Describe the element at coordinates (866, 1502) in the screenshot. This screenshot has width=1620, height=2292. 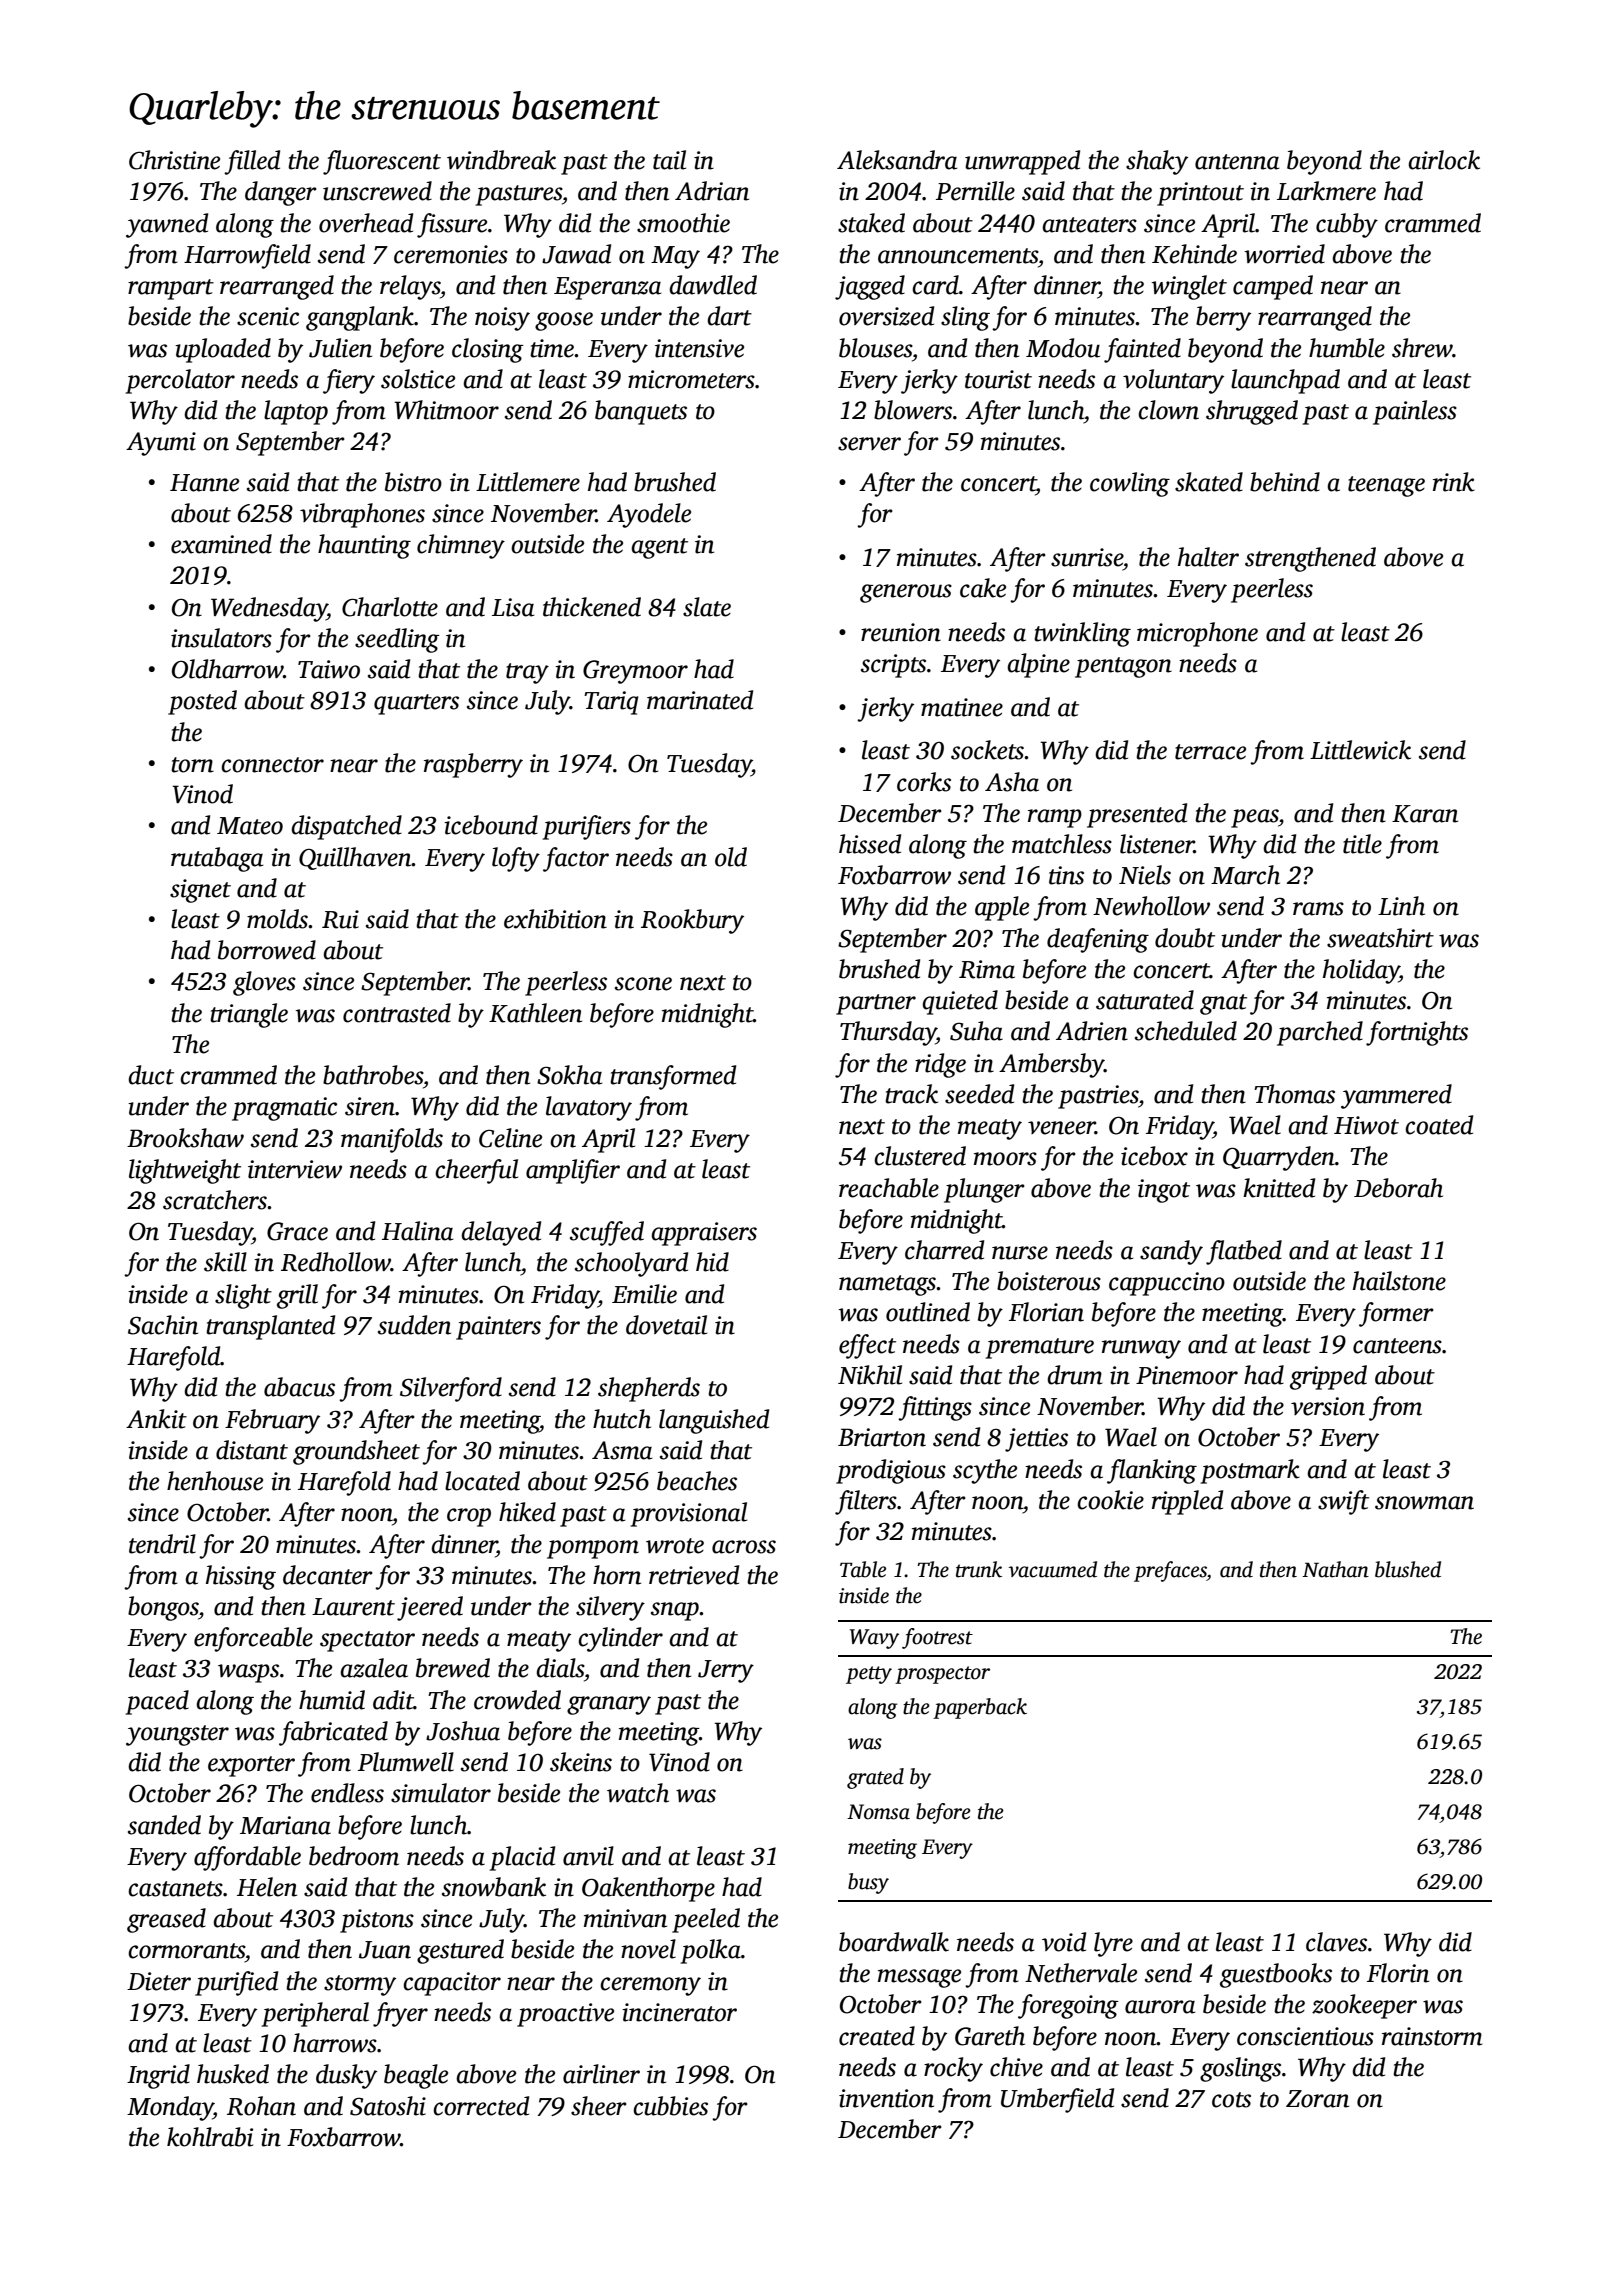
I see `filters` at that location.
